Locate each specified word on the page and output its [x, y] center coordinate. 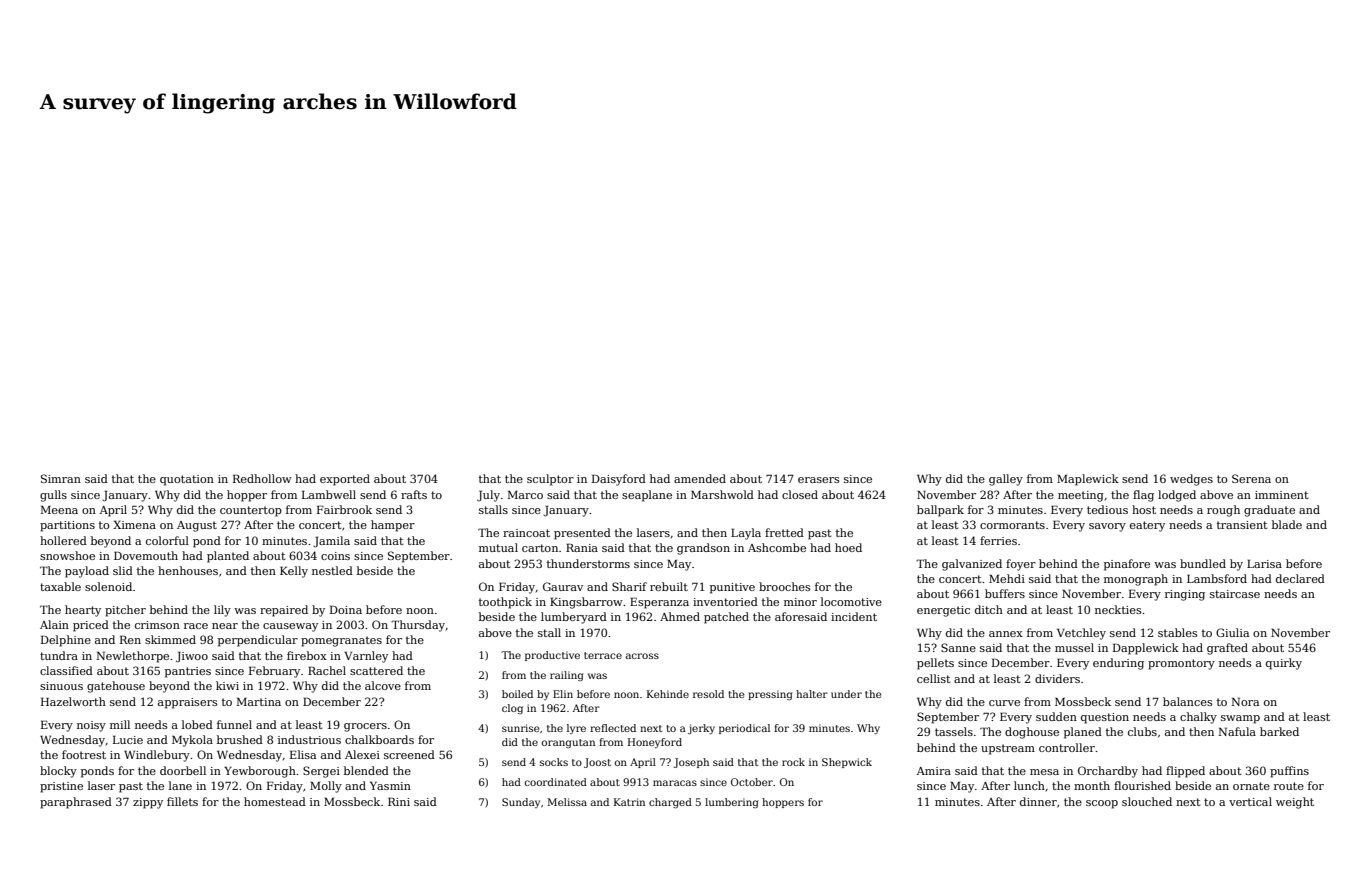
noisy [91, 726]
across [642, 656]
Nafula [1237, 731]
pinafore [1127, 565]
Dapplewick [1146, 649]
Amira [934, 771]
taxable [60, 586]
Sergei [321, 772]
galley [1006, 480]
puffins [1289, 772]
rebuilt [669, 586]
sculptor [550, 480]
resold [708, 694]
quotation [187, 480]
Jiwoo [192, 657]
